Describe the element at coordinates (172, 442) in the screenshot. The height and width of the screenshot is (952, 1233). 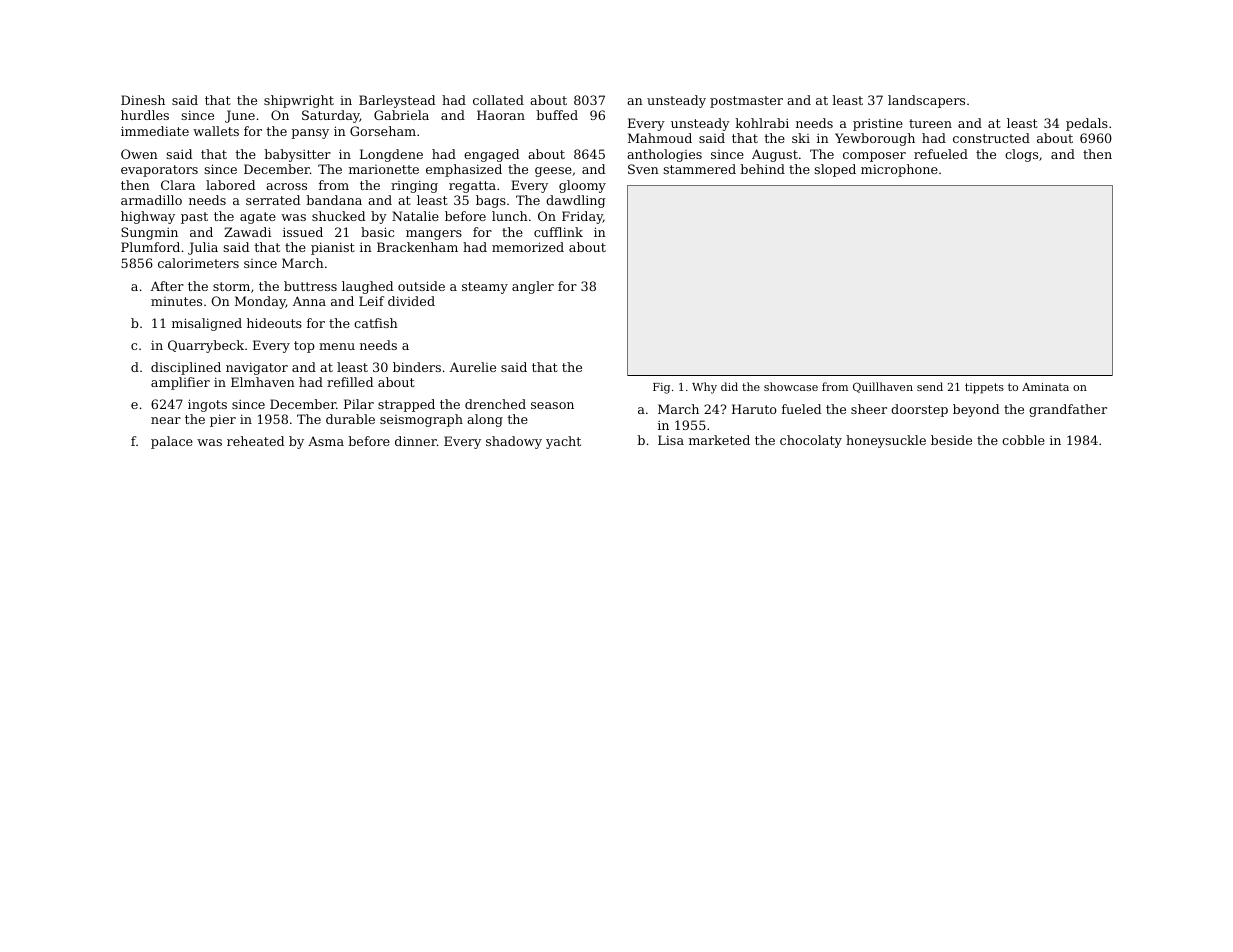
I see `palace` at that location.
